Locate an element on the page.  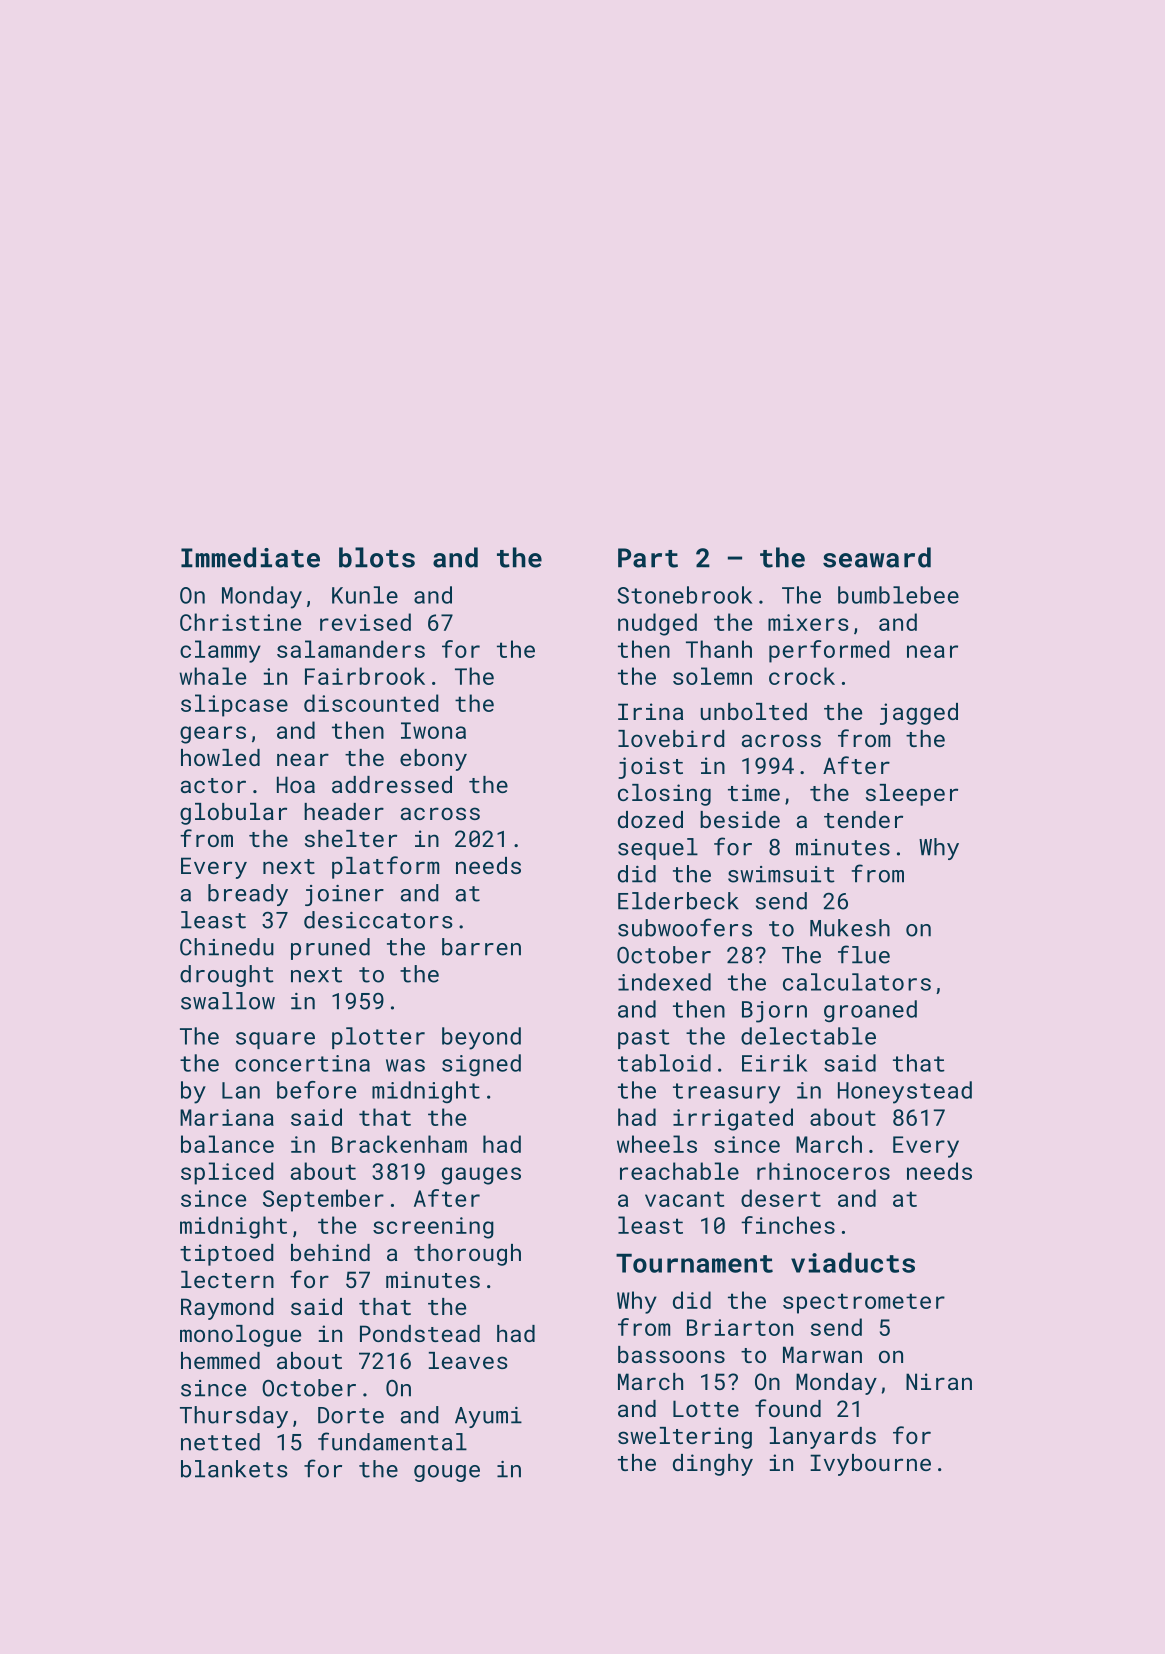
crock is located at coordinates (802, 676).
